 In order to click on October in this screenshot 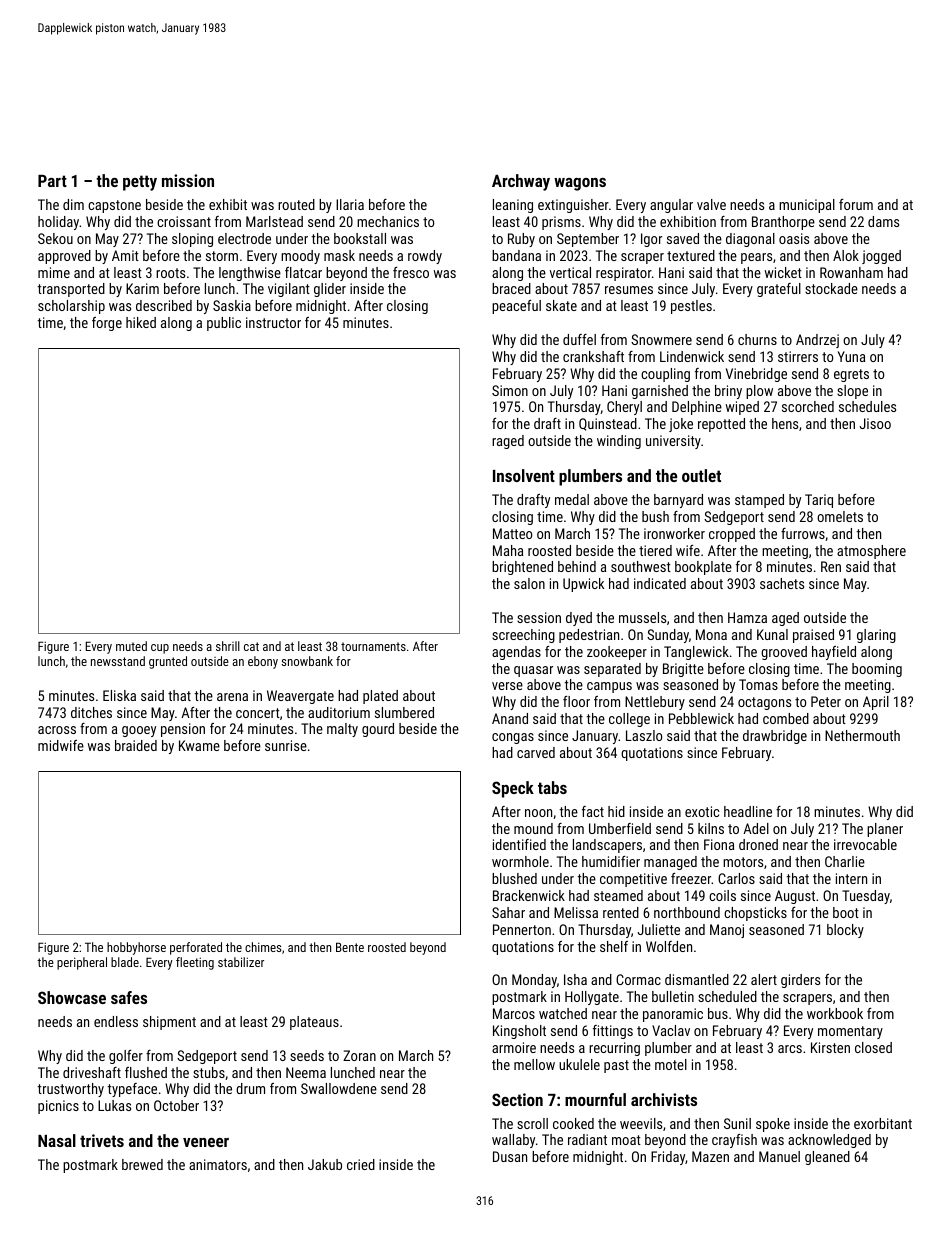, I will do `click(176, 1105)`.
